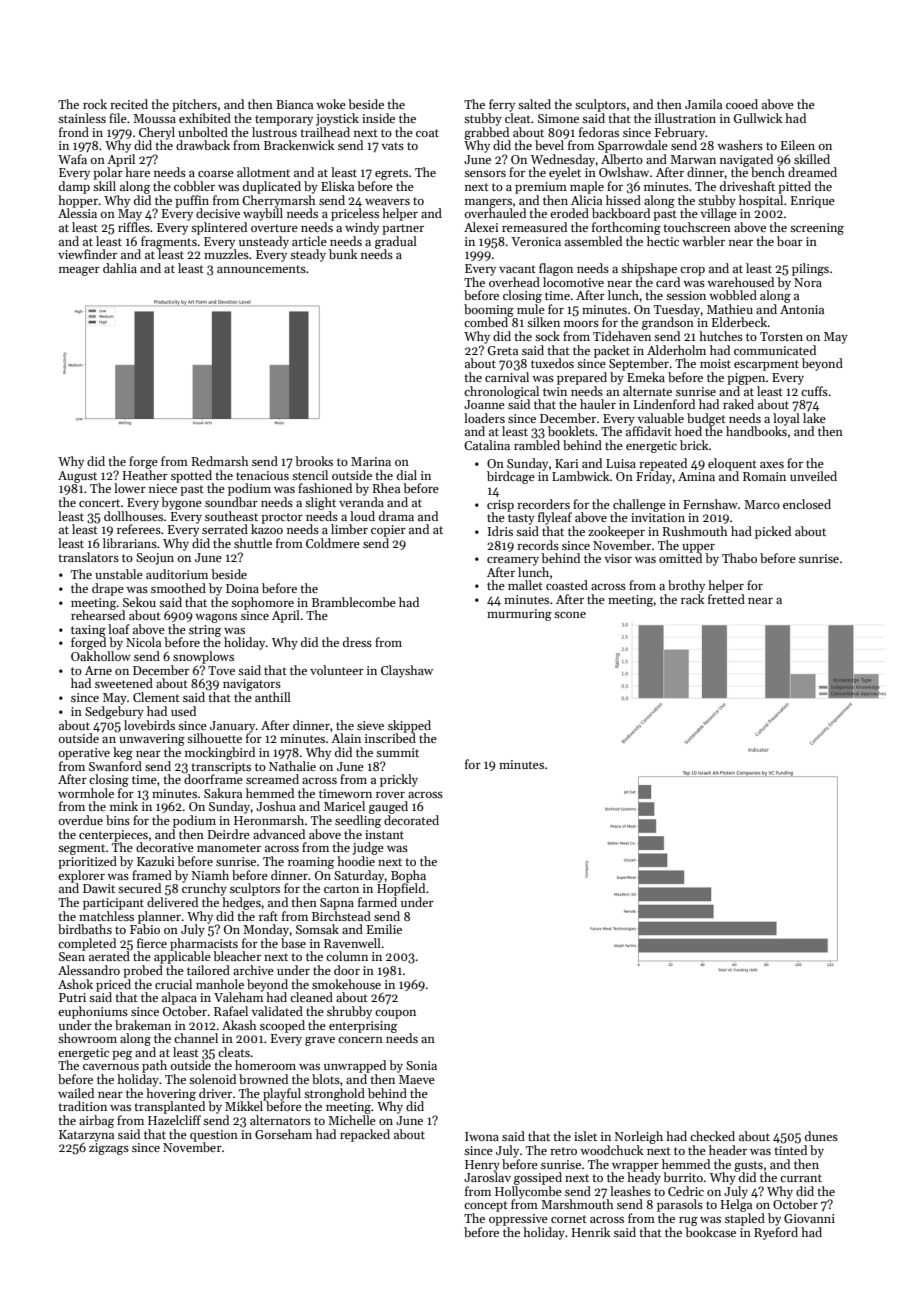  I want to click on Katarzyna, so click(86, 1136).
